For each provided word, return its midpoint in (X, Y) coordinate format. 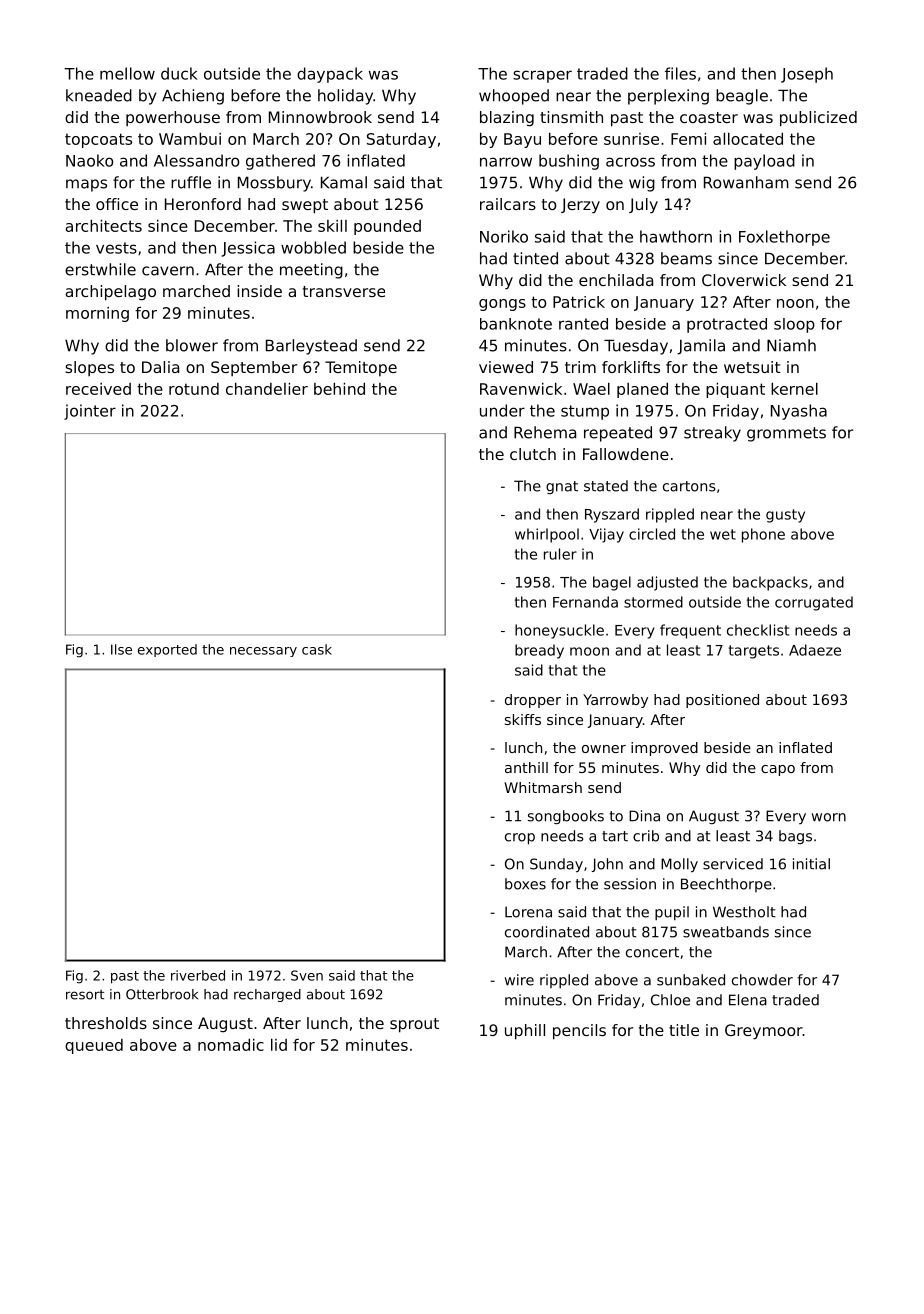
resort (85, 995)
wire (519, 980)
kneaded (99, 95)
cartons (689, 486)
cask (317, 649)
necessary (263, 652)
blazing (507, 119)
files (680, 73)
